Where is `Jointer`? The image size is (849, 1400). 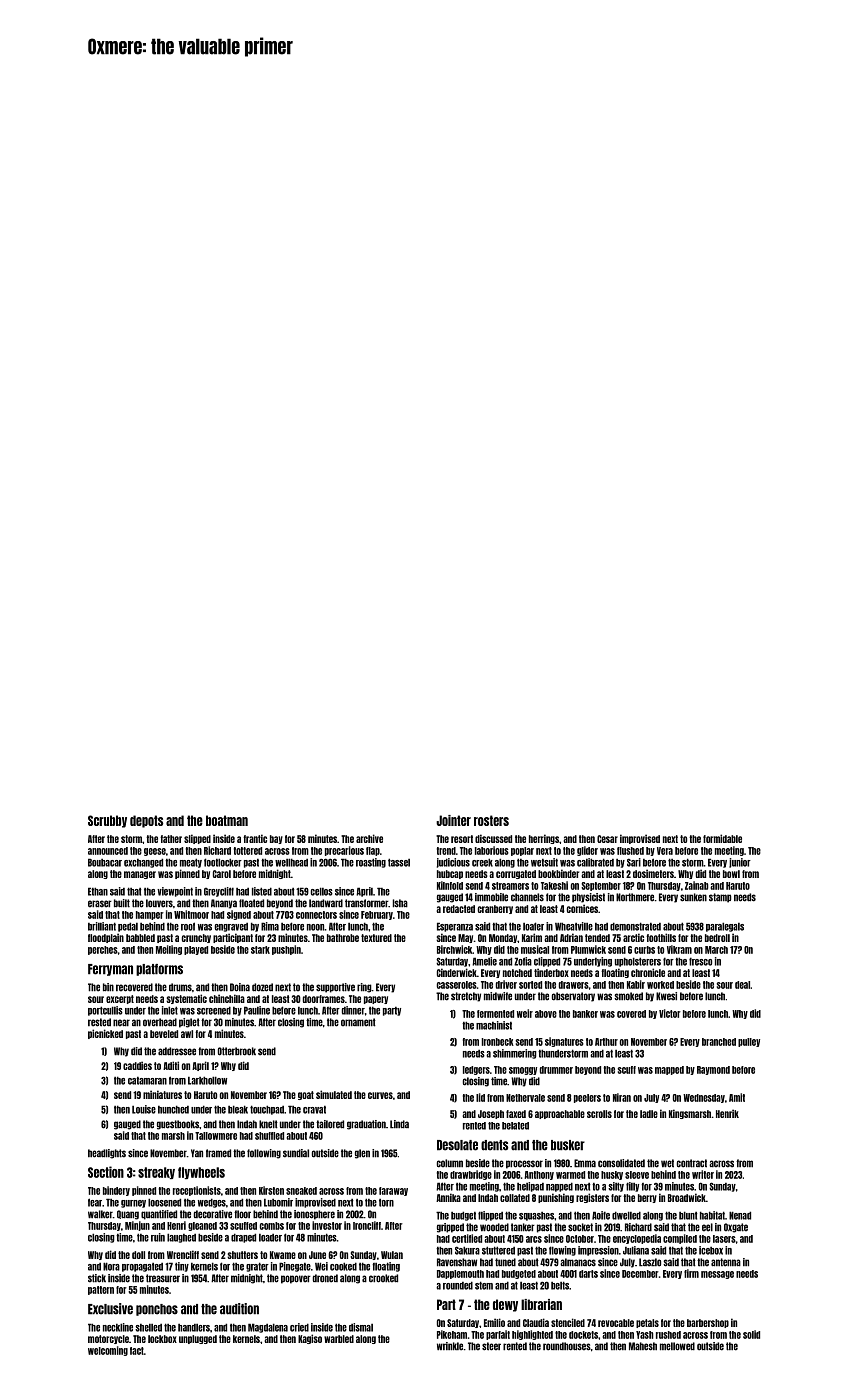
Jointer is located at coordinates (453, 820).
